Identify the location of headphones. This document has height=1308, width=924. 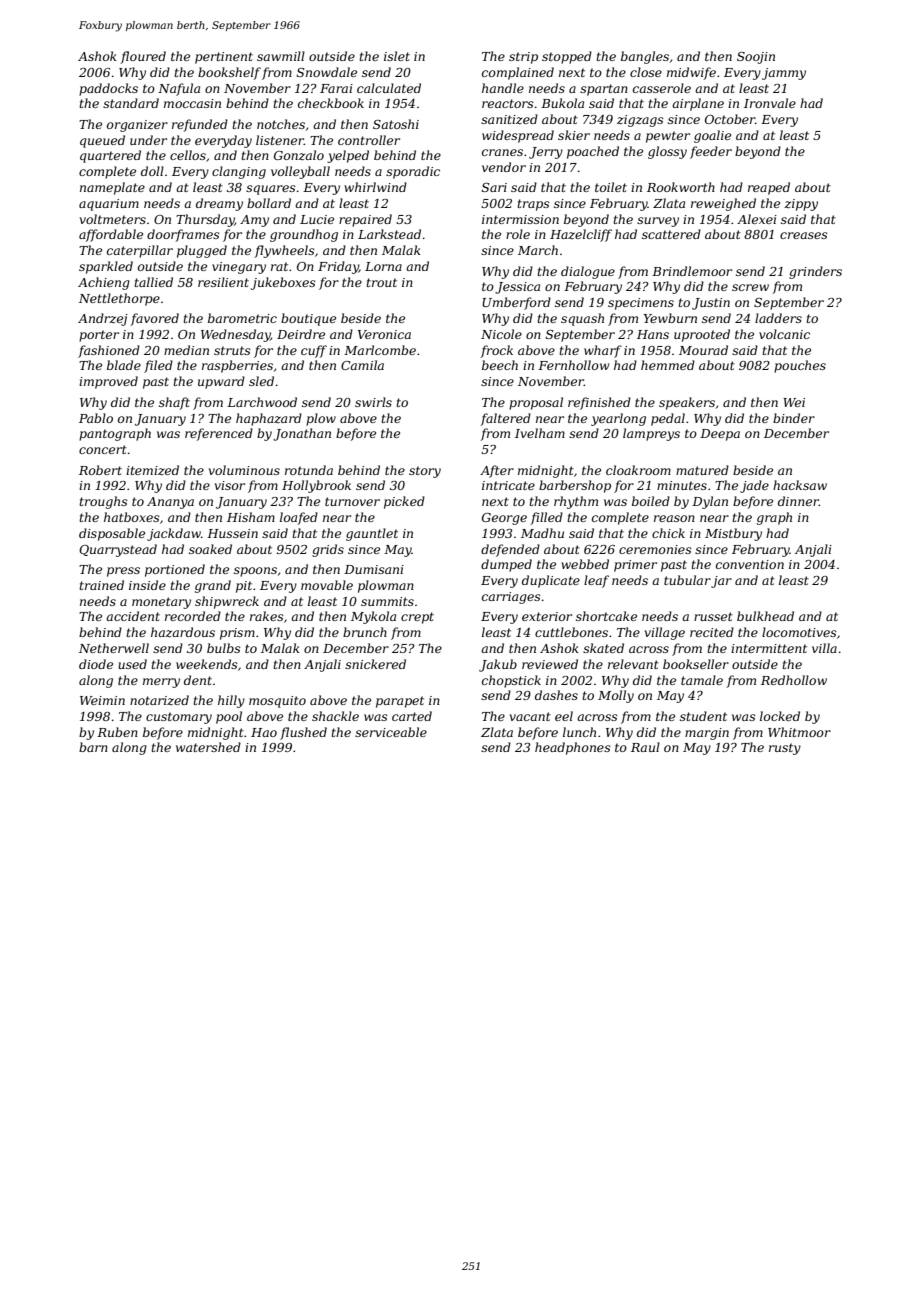
(573, 748).
